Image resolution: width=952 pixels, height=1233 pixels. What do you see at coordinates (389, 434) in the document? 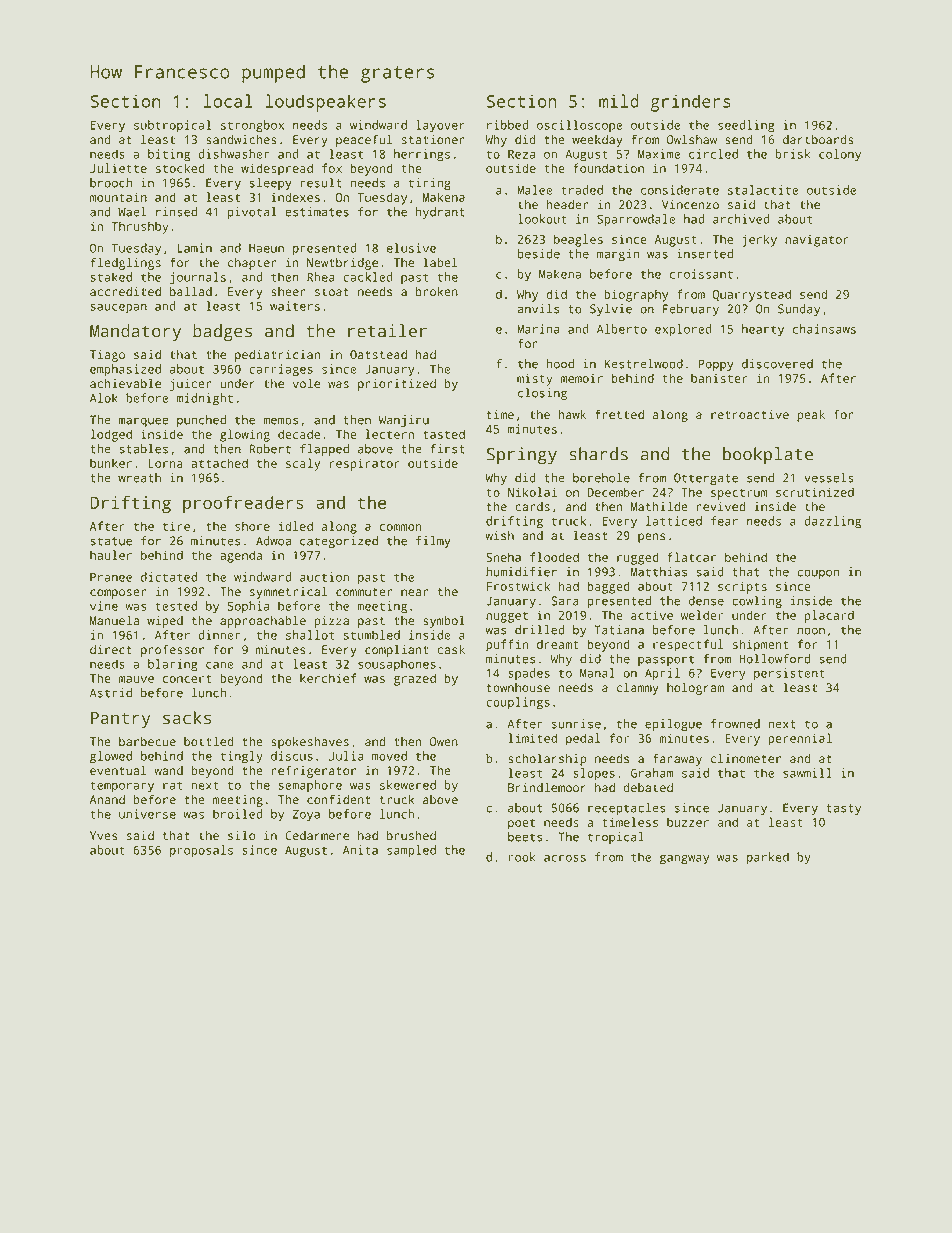
I see `lectern` at bounding box center [389, 434].
